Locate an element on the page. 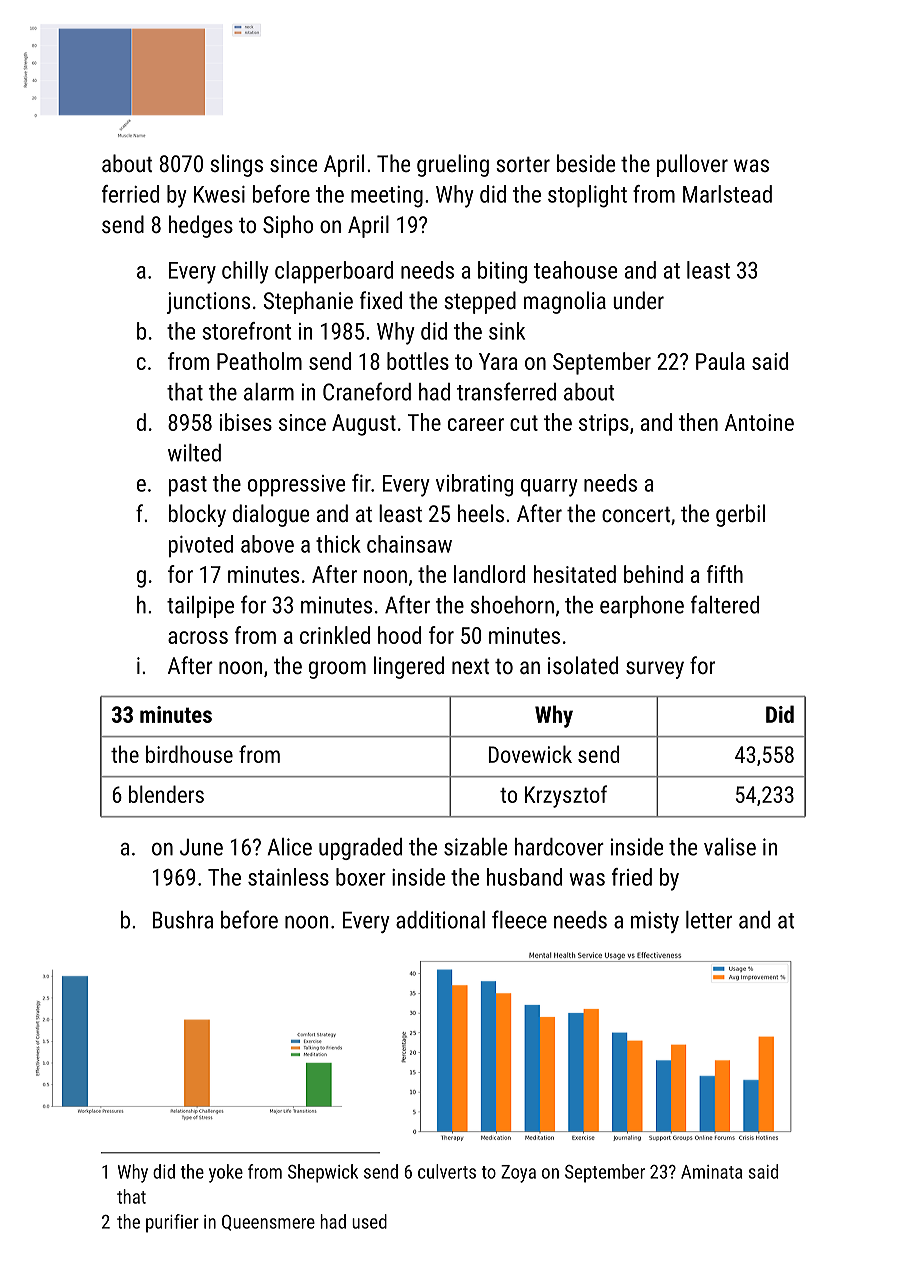  lingered is located at coordinates (409, 667).
